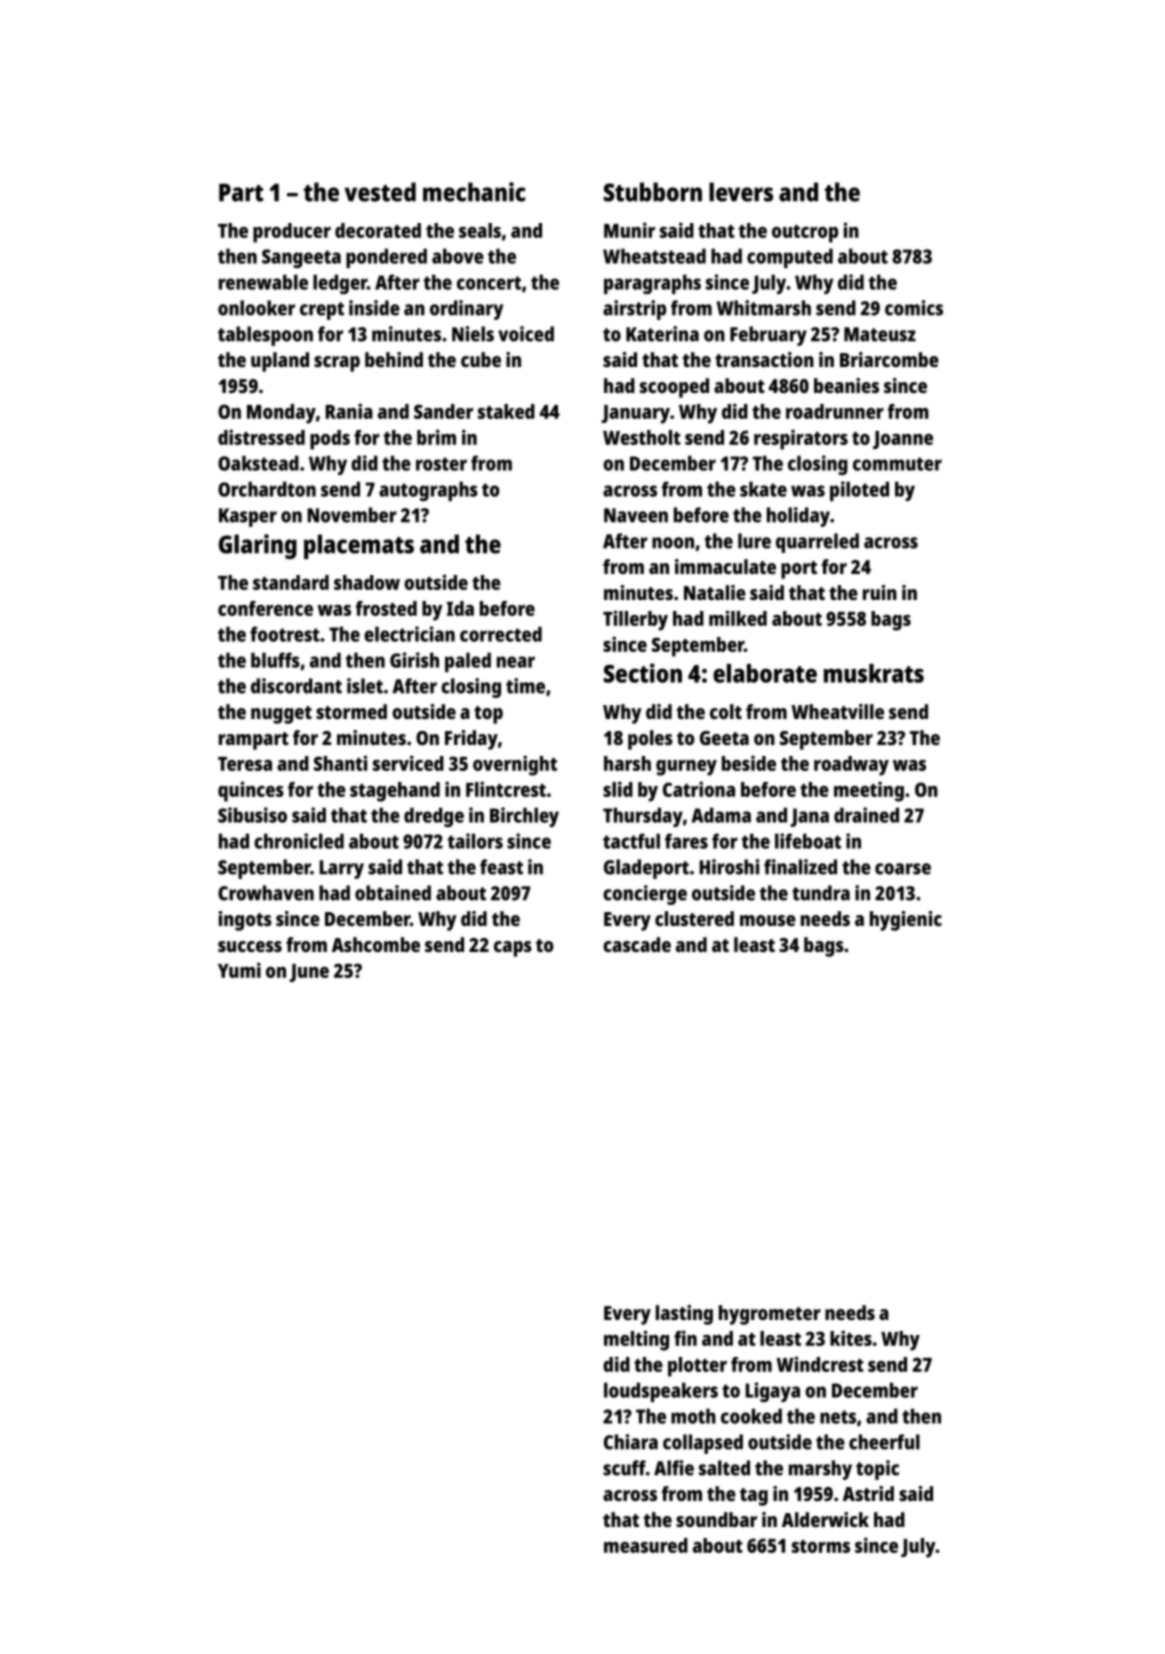 Image resolution: width=1165 pixels, height=1654 pixels. I want to click on clustered, so click(694, 918).
